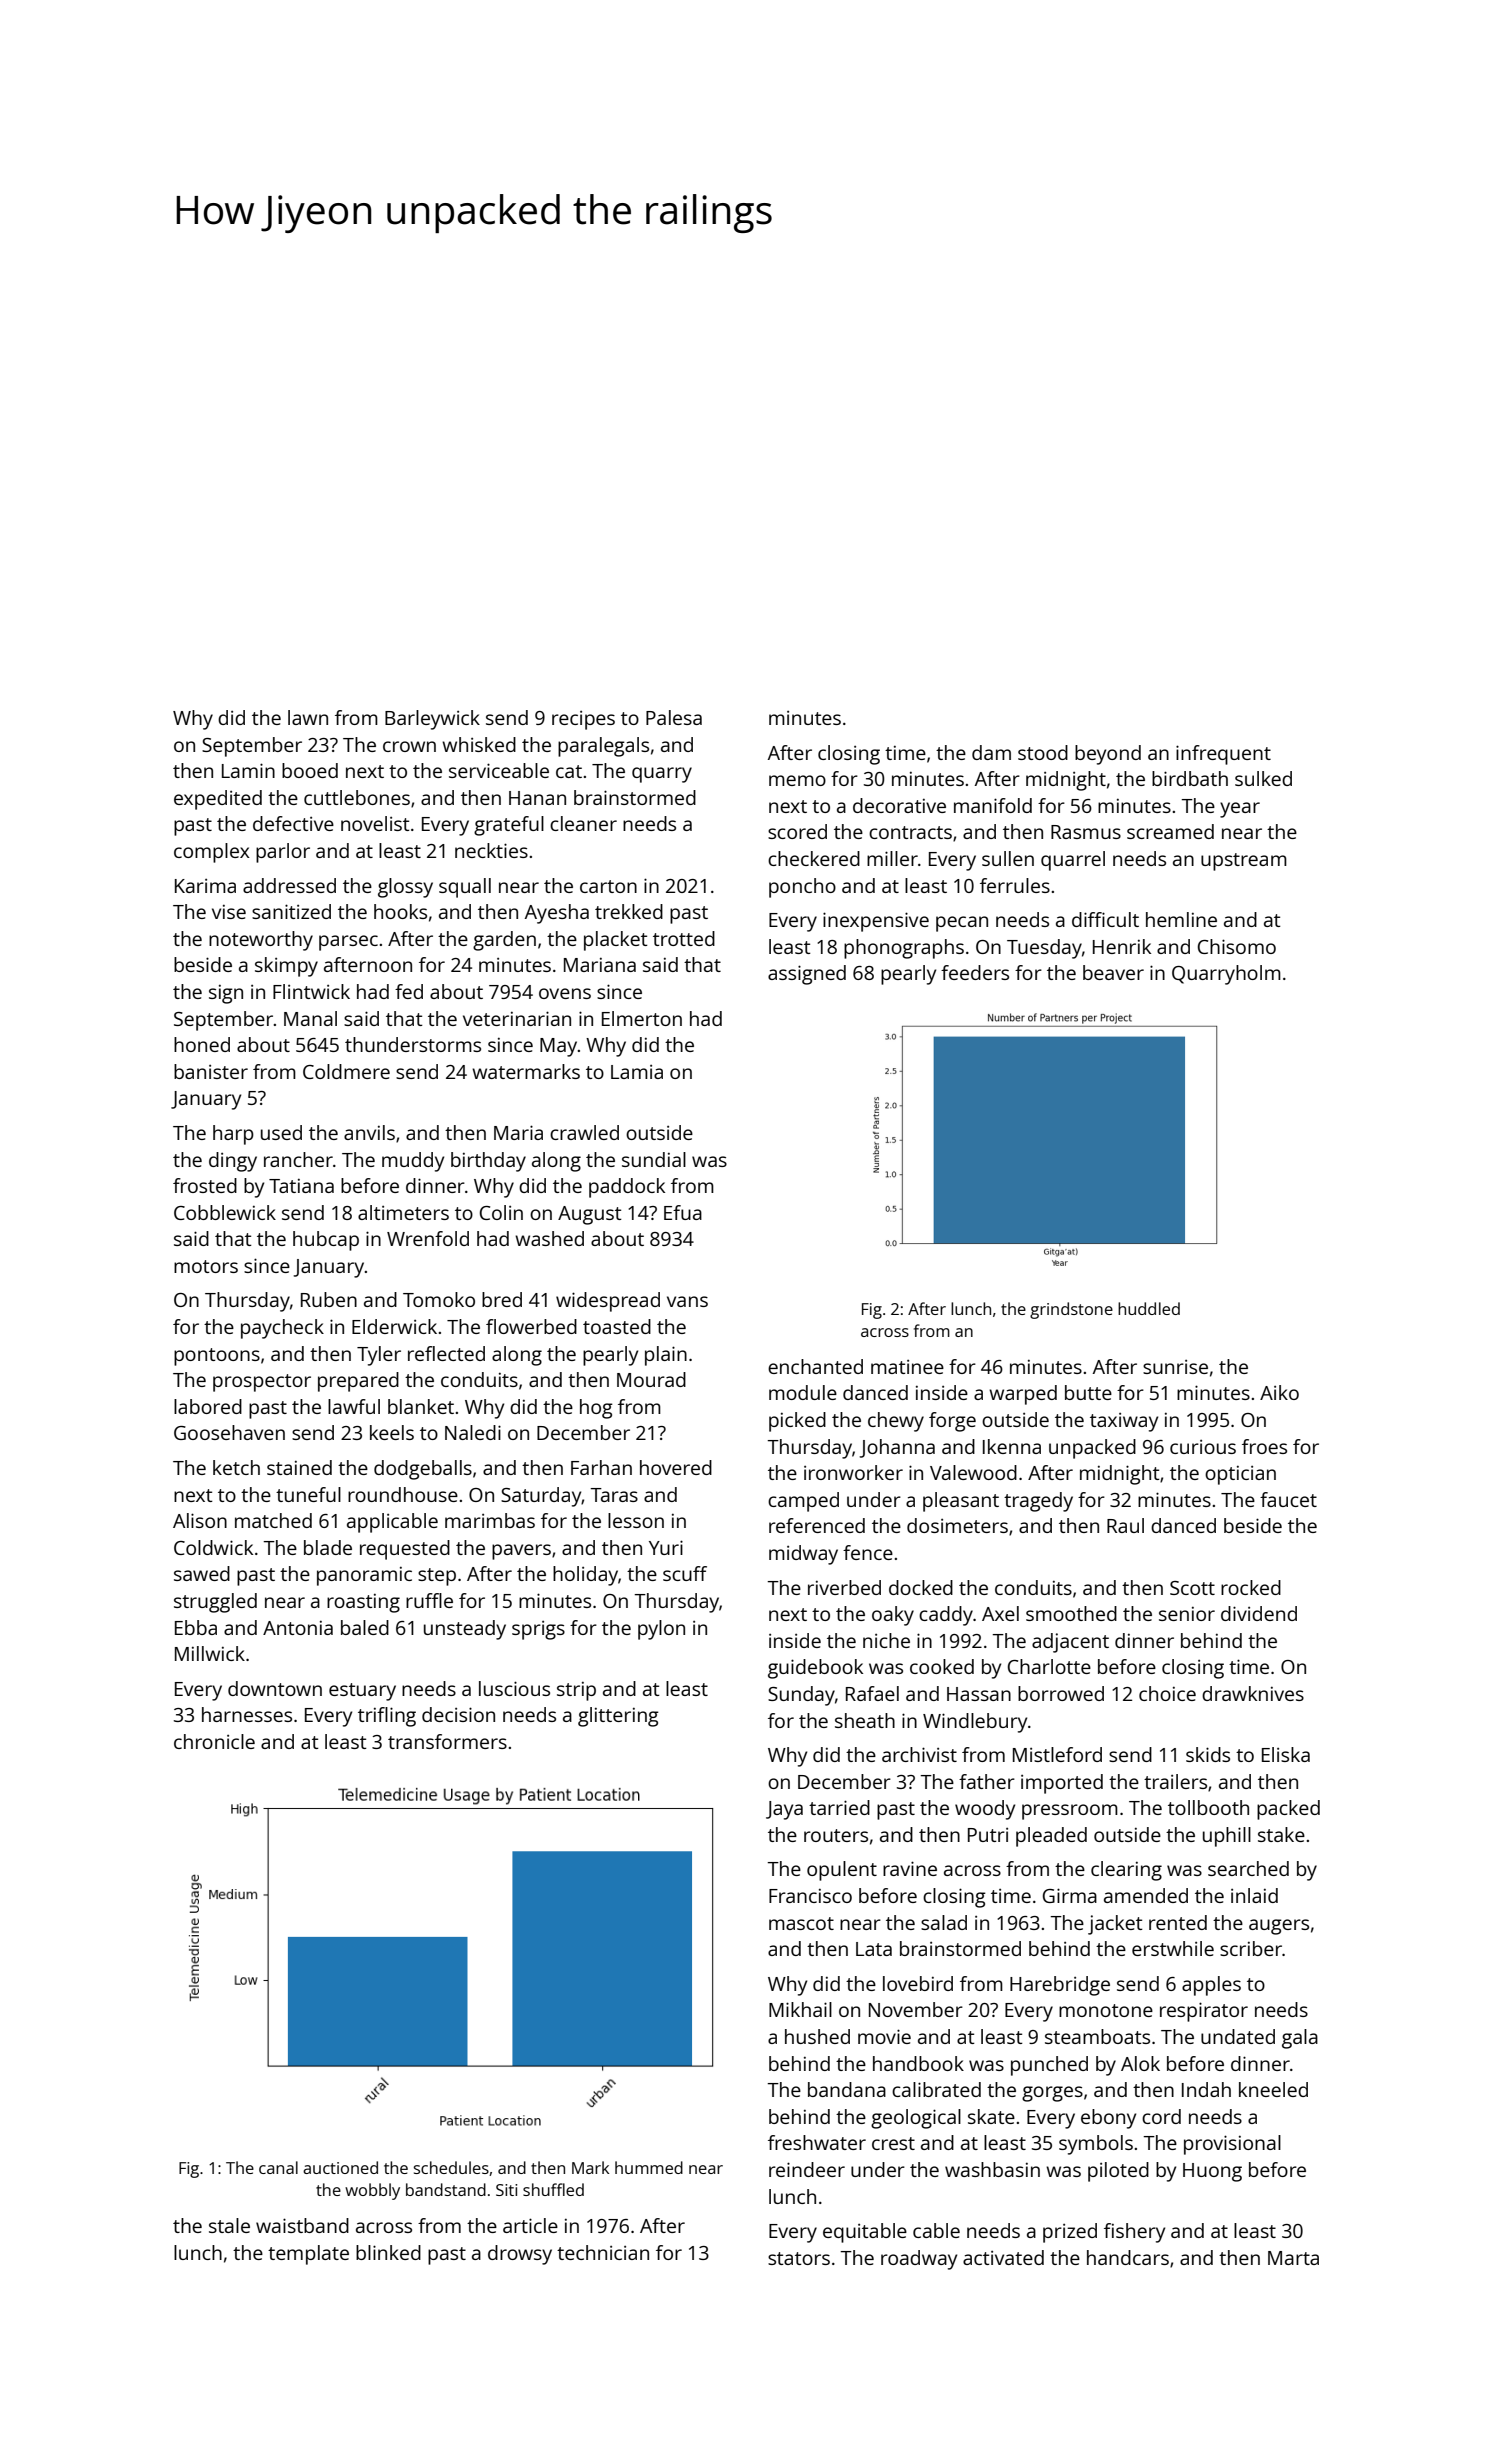  I want to click on trotted, so click(684, 938).
